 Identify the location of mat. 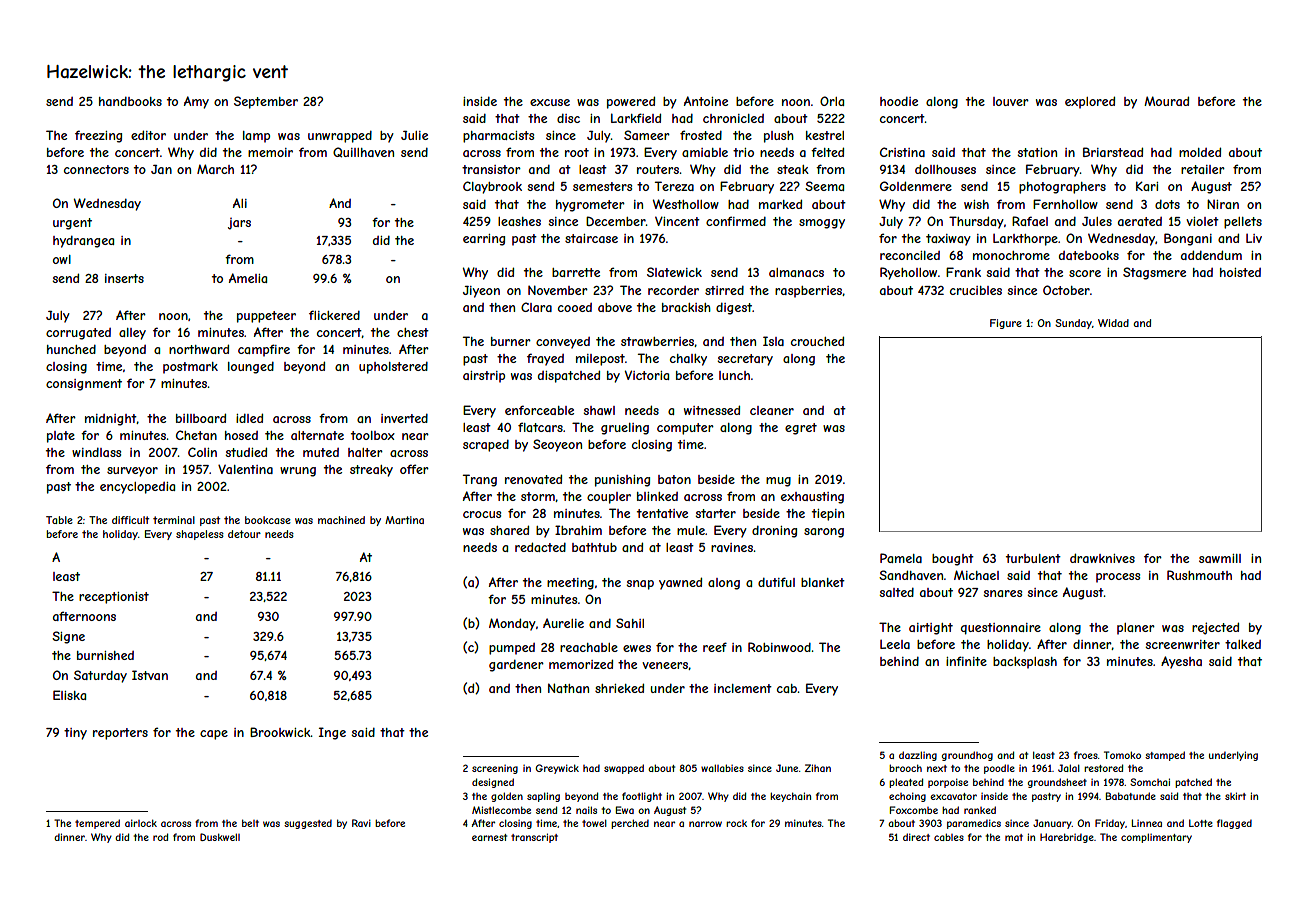
(1014, 837).
